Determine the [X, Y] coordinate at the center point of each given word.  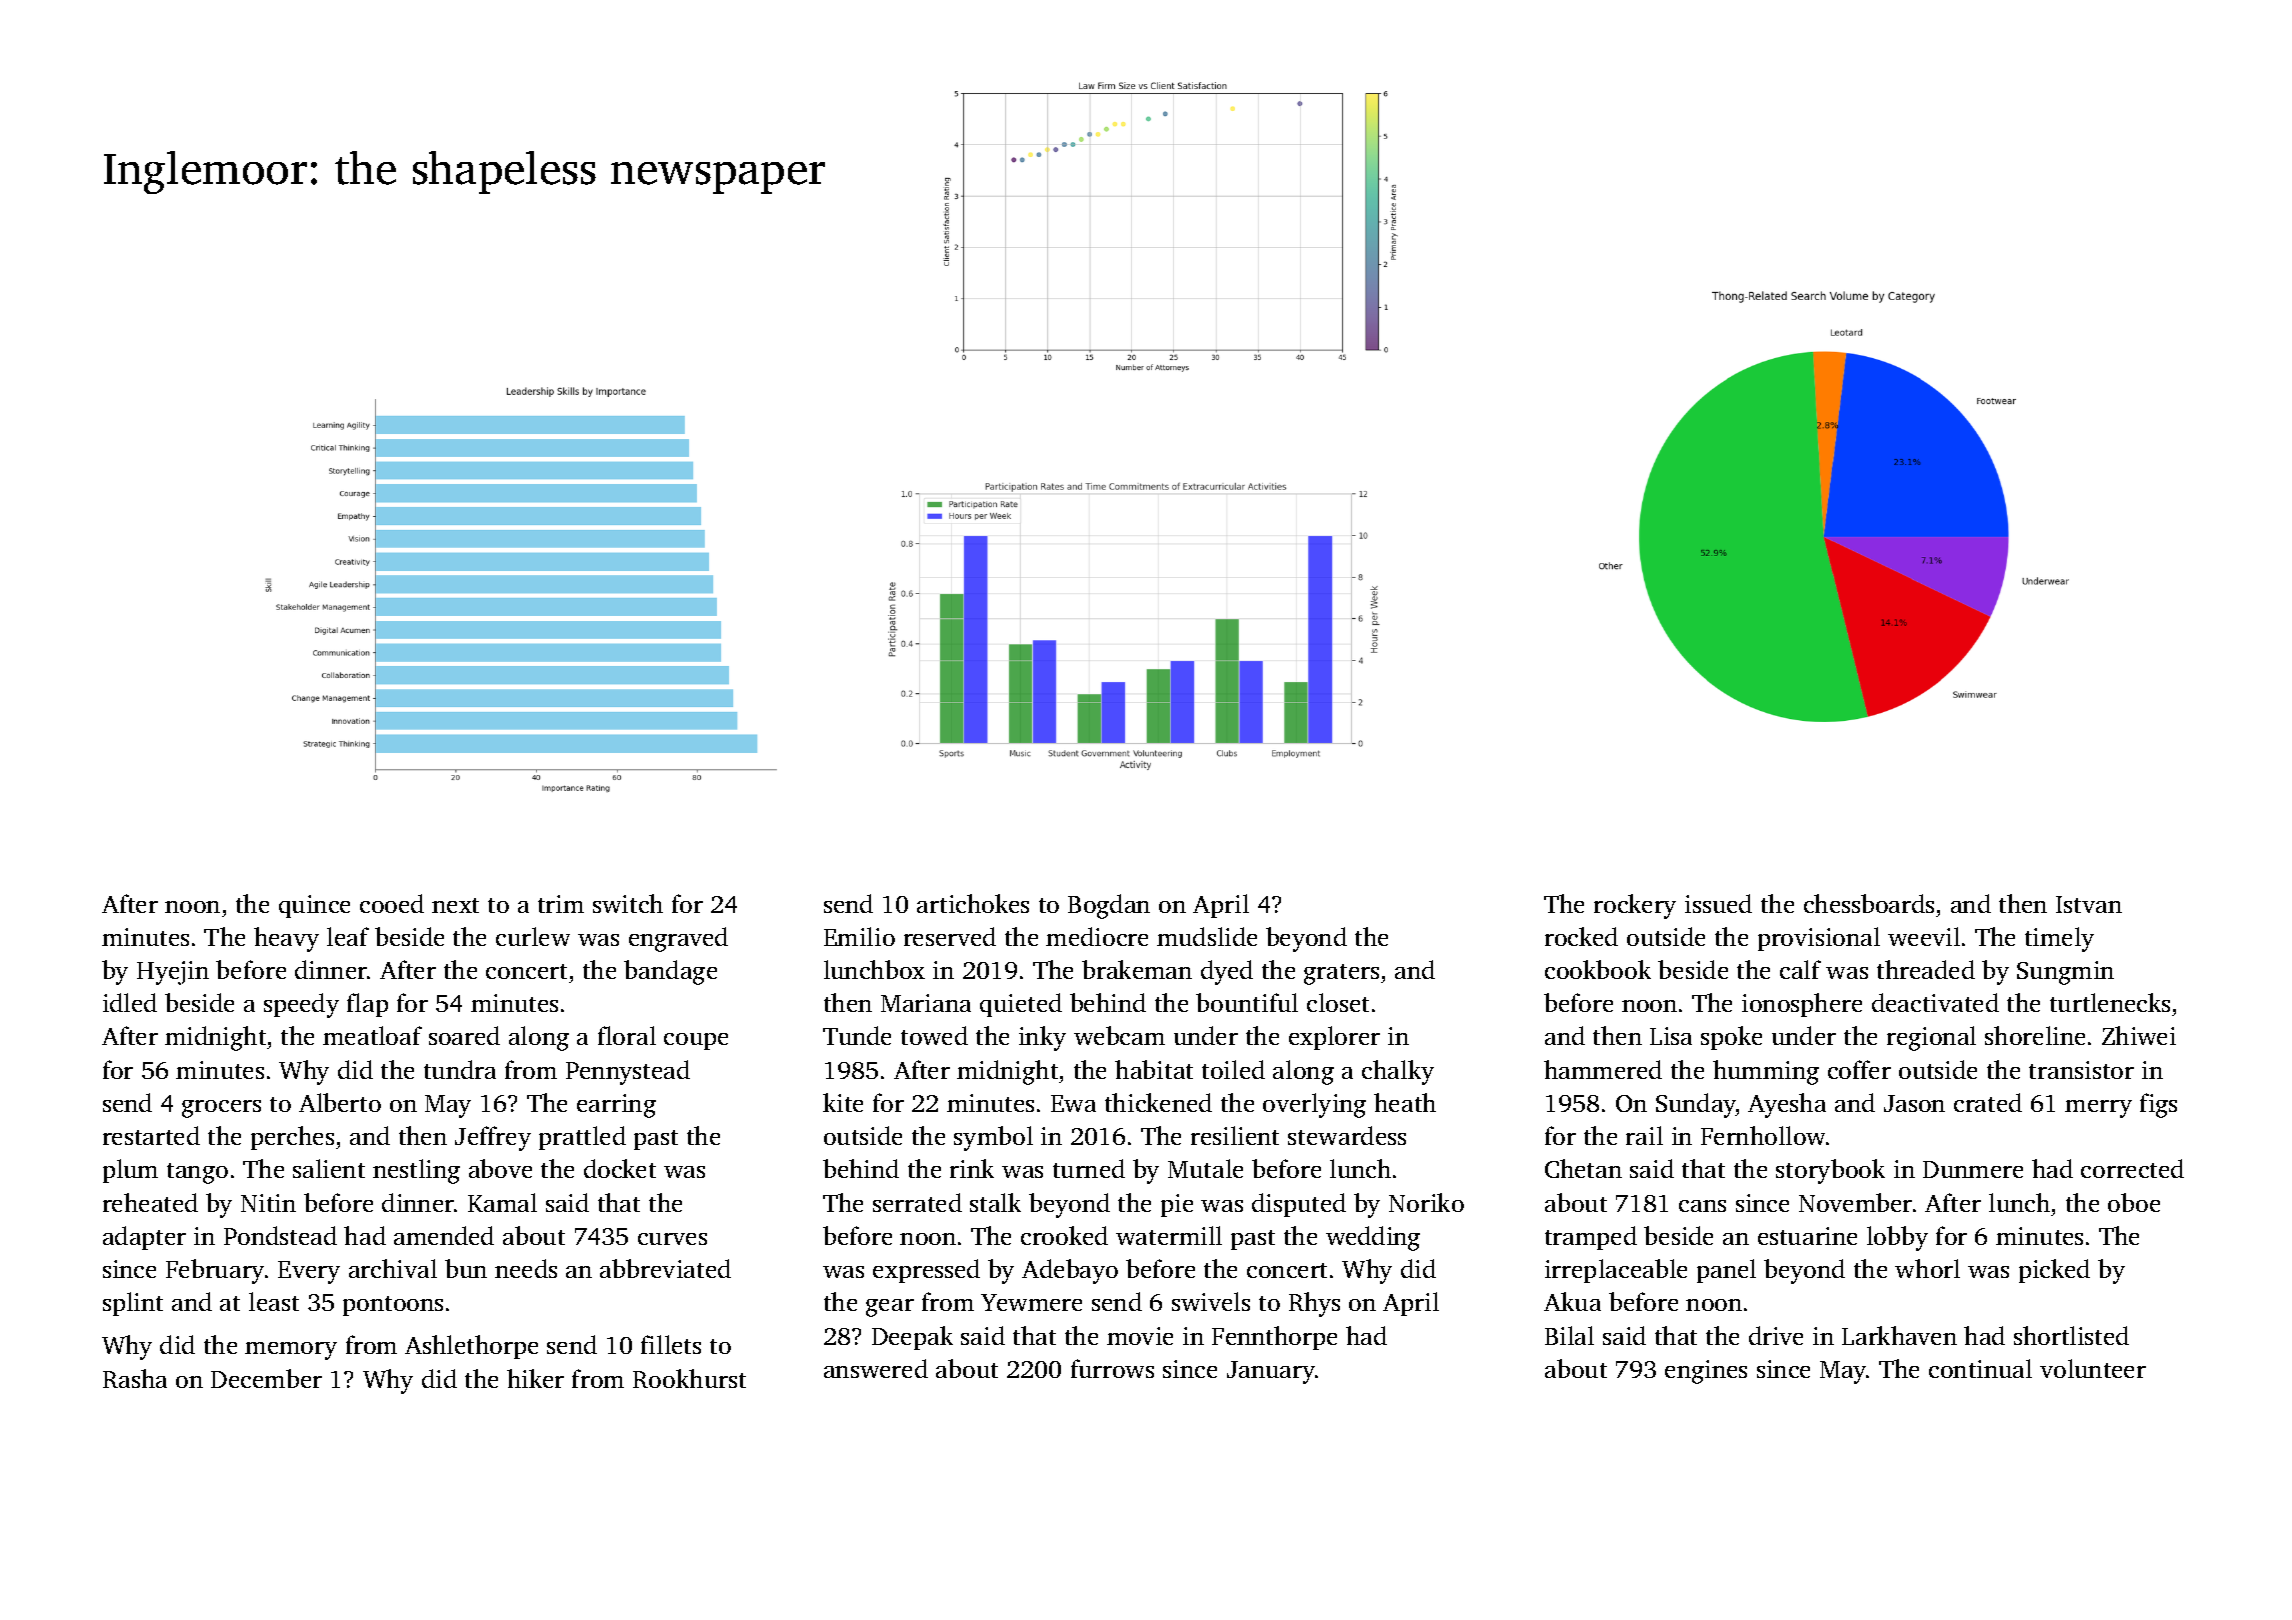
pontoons [393, 1306]
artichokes [973, 903]
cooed [392, 903]
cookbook [1598, 969]
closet [1338, 1002]
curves [672, 1239]
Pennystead [628, 1072]
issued [1718, 903]
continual [1980, 1368]
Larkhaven [1899, 1335]
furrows [1112, 1368]
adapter [144, 1238]
